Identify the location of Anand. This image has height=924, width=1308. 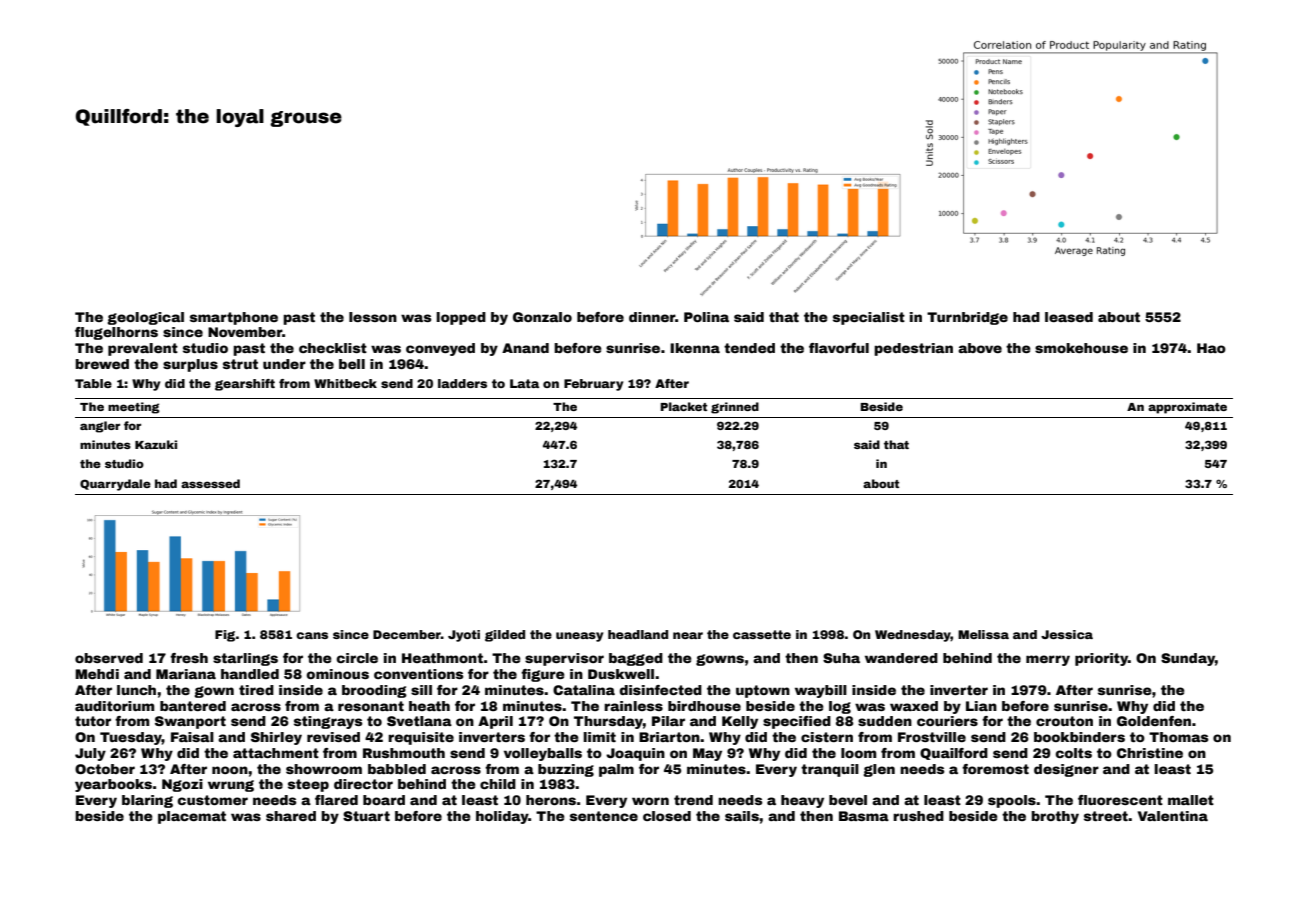
(525, 348).
